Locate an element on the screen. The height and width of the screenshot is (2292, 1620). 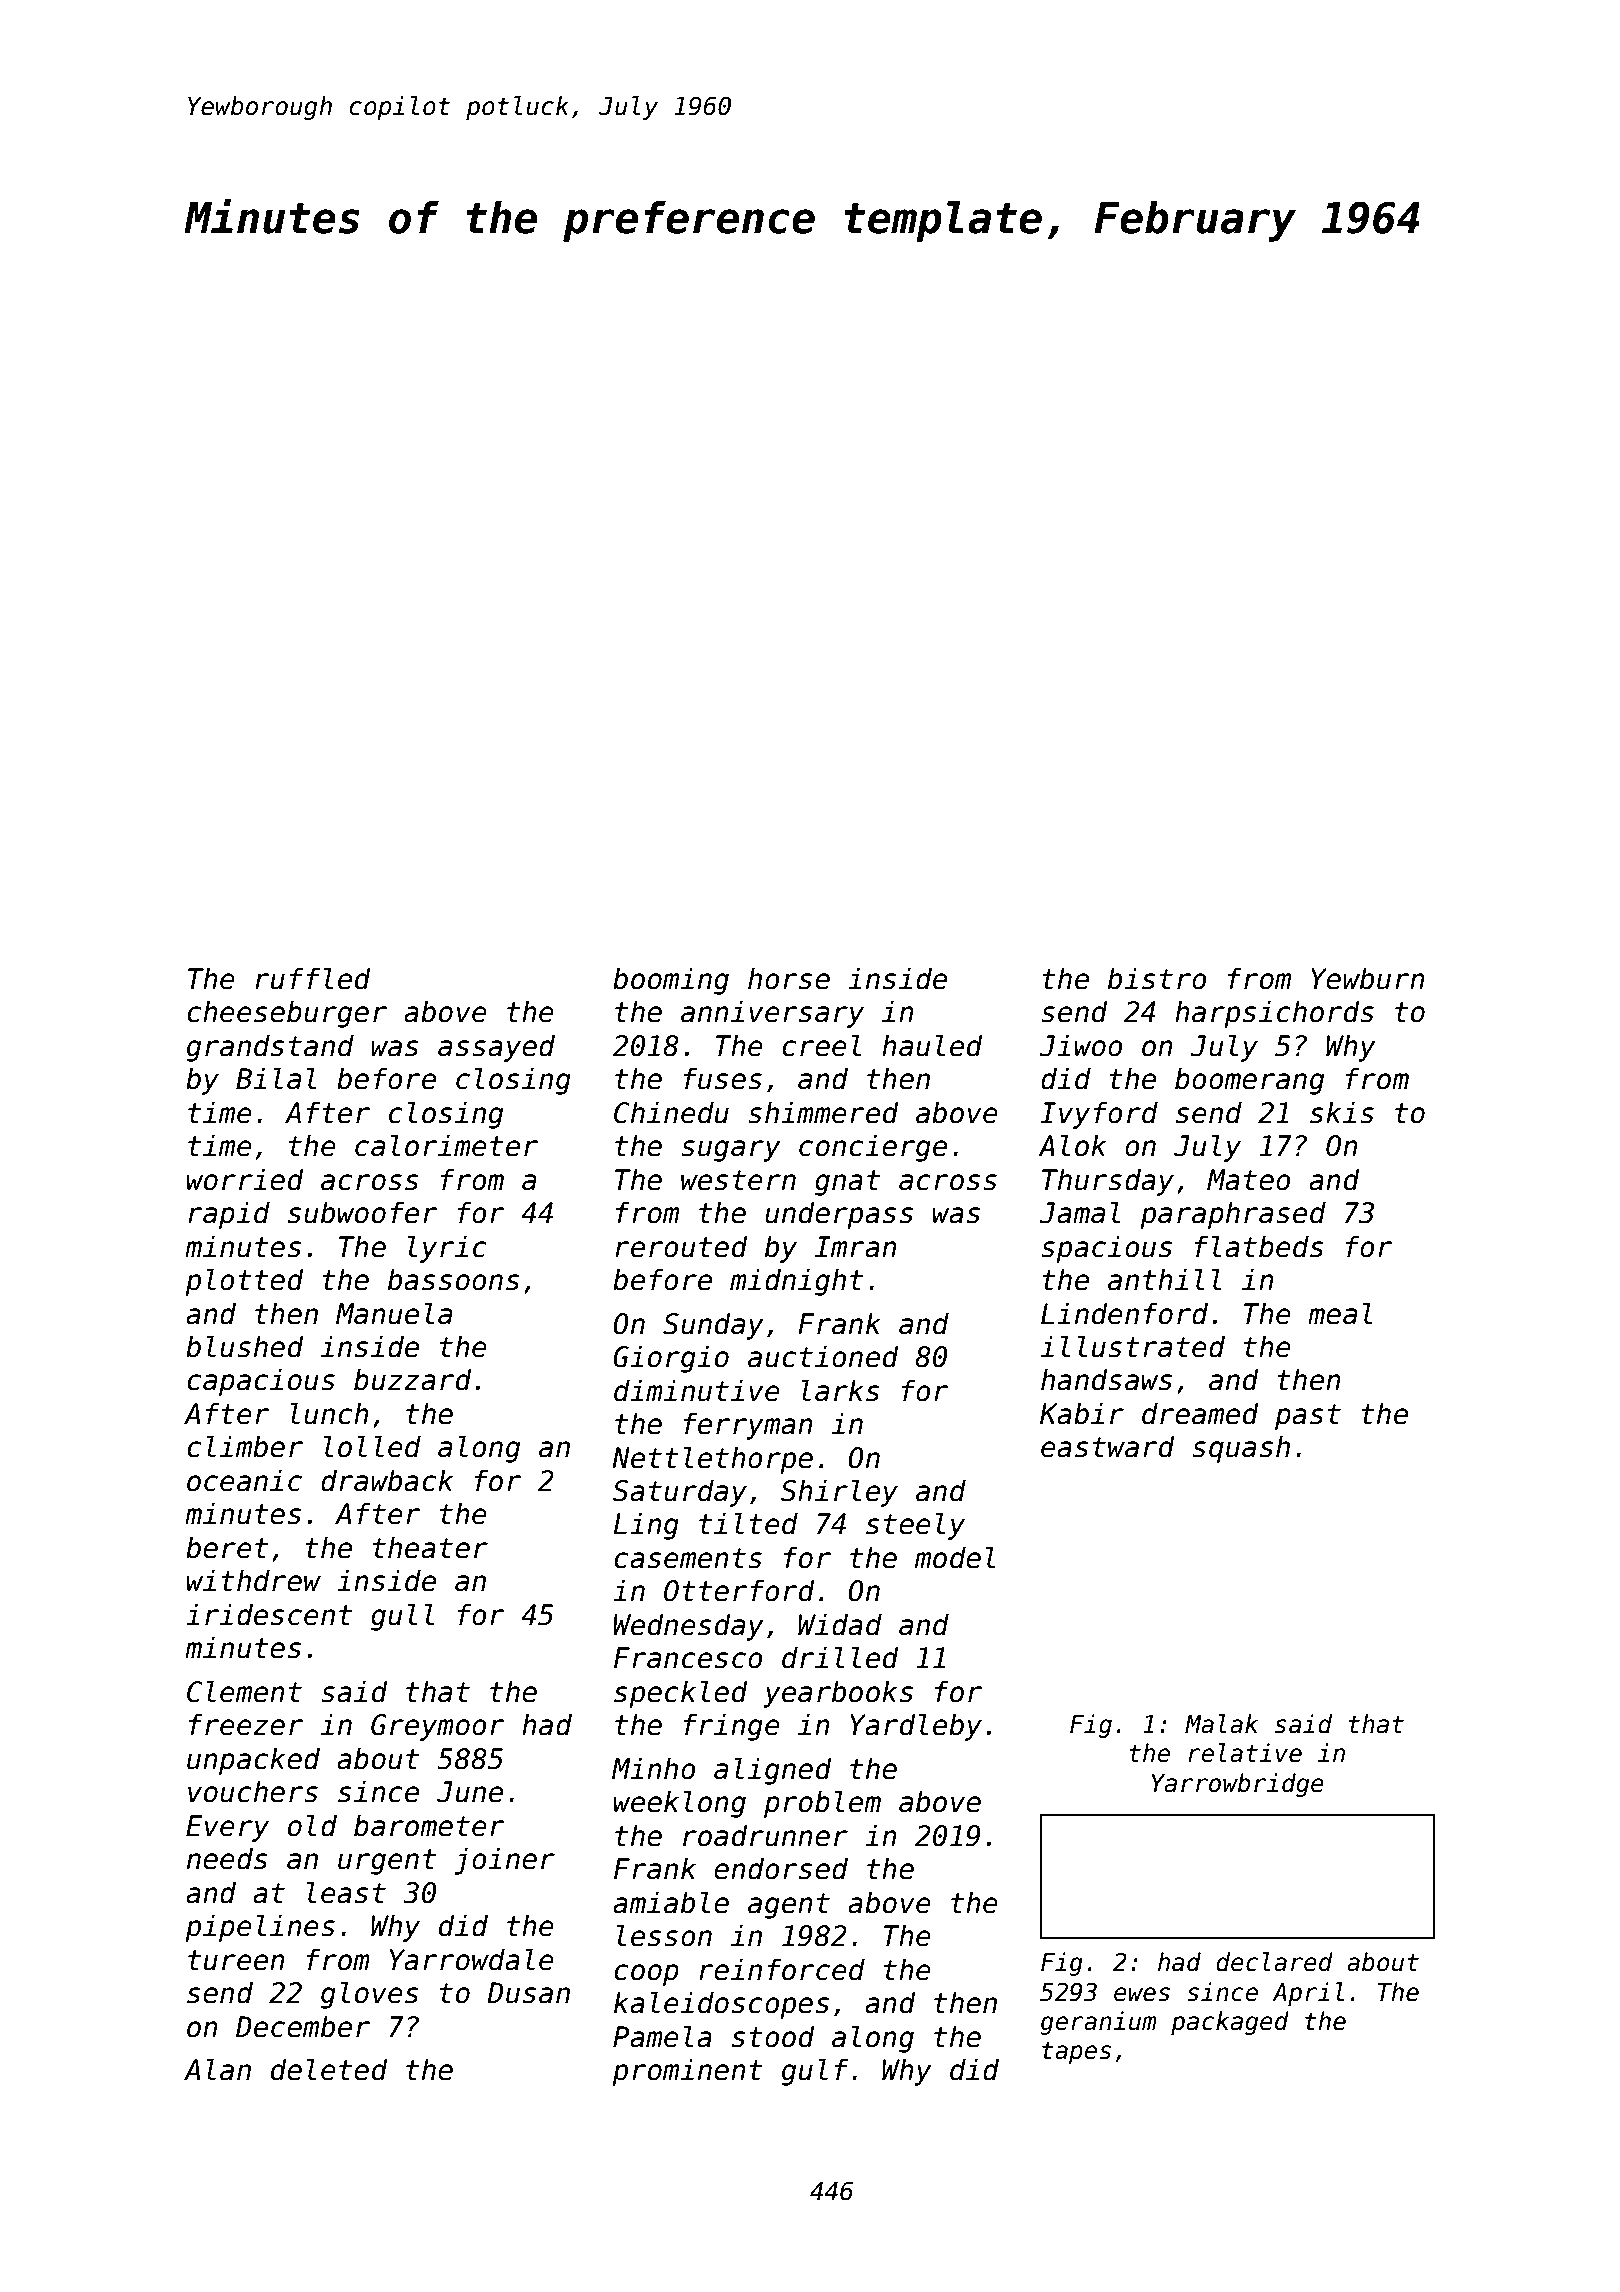
ruffled is located at coordinates (313, 978).
